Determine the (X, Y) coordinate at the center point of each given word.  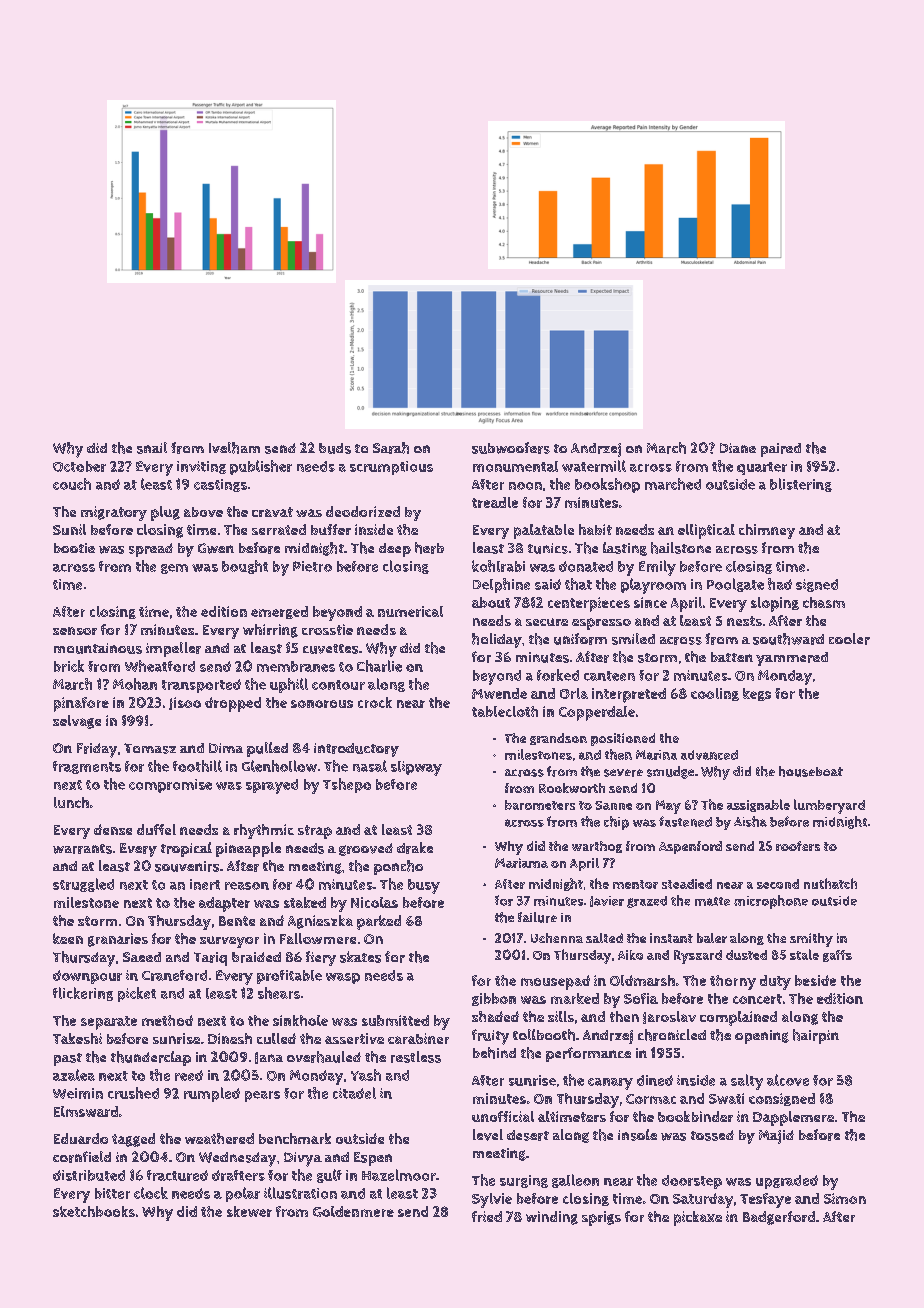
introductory (356, 750)
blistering (801, 485)
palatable (544, 531)
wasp (343, 978)
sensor (75, 631)
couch (72, 484)
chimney (767, 531)
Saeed (142, 957)
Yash (366, 1075)
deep (395, 550)
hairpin (816, 1036)
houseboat (811, 771)
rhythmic (264, 831)
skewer (249, 1211)
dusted (746, 955)
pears (262, 1096)
